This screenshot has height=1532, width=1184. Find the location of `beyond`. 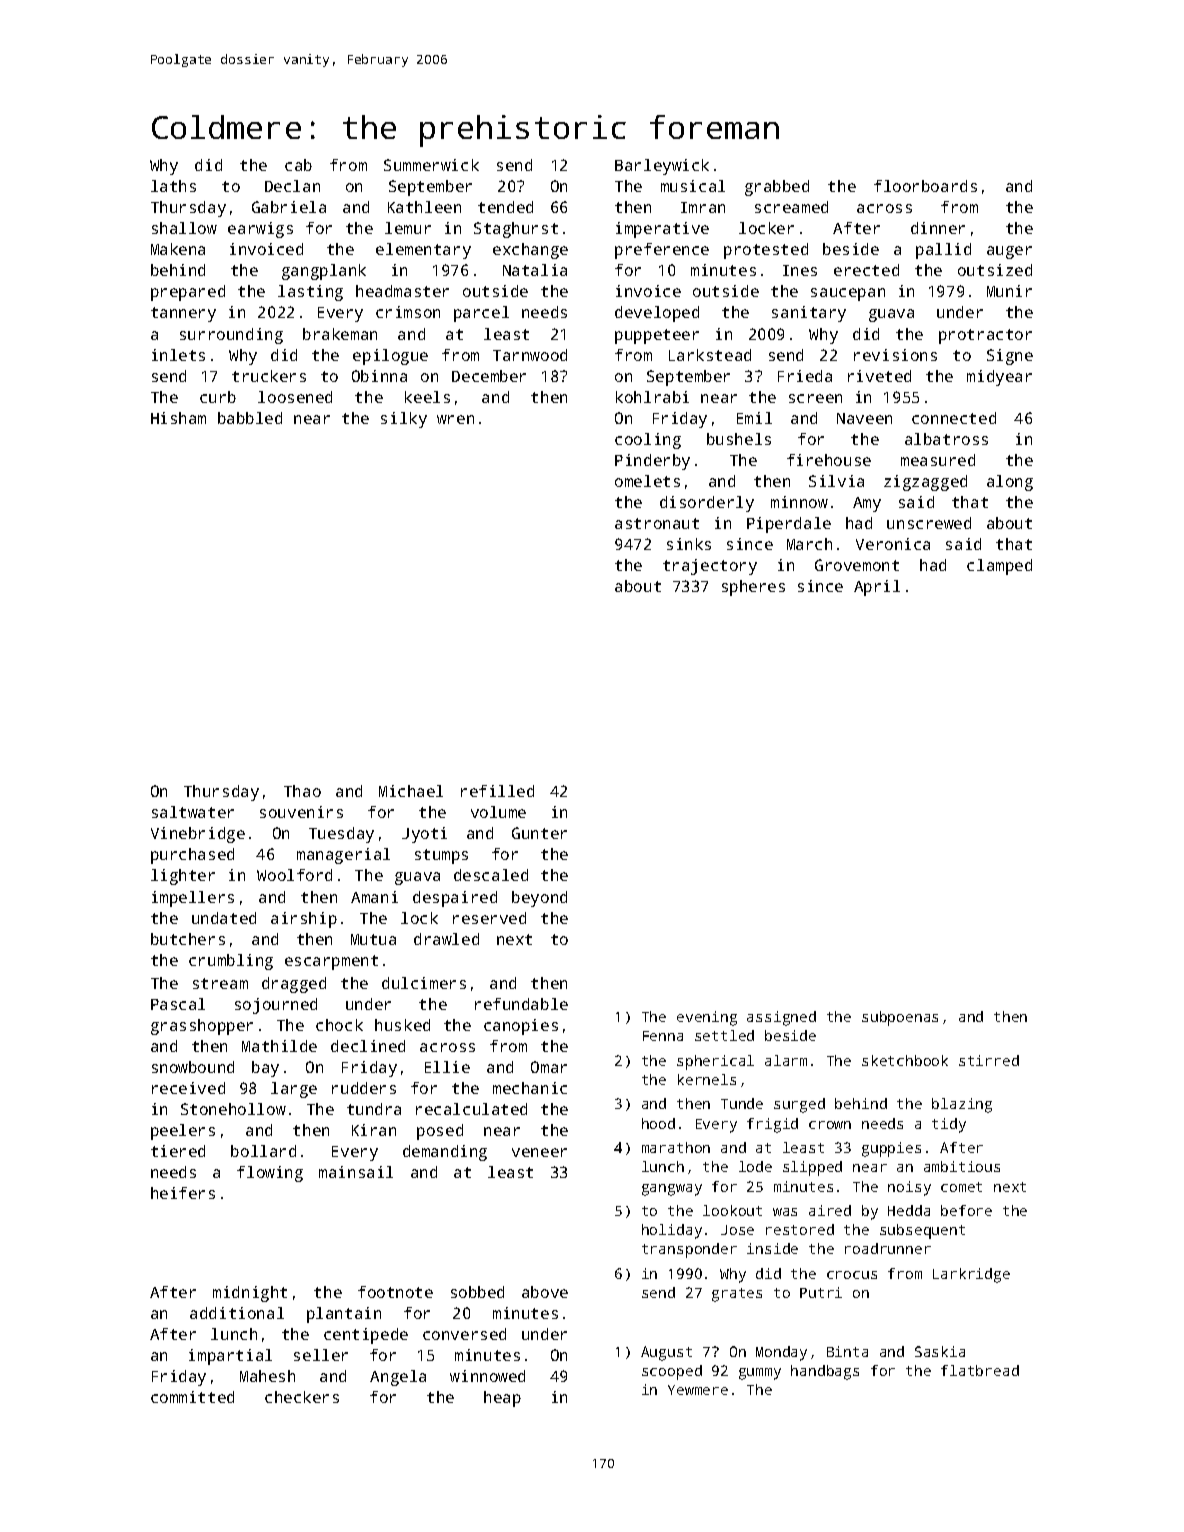

beyond is located at coordinates (539, 899).
